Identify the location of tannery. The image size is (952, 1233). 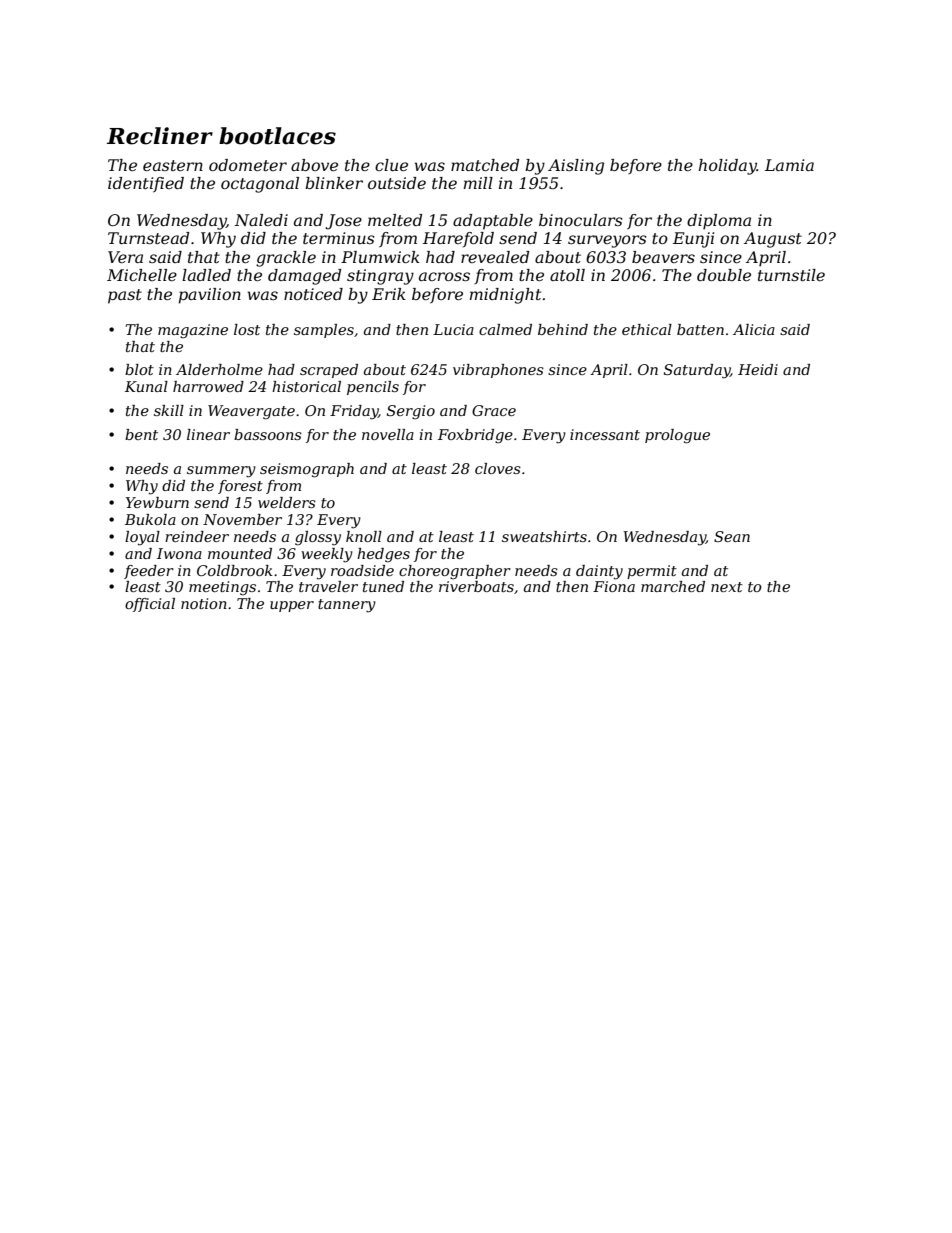
(347, 606).
